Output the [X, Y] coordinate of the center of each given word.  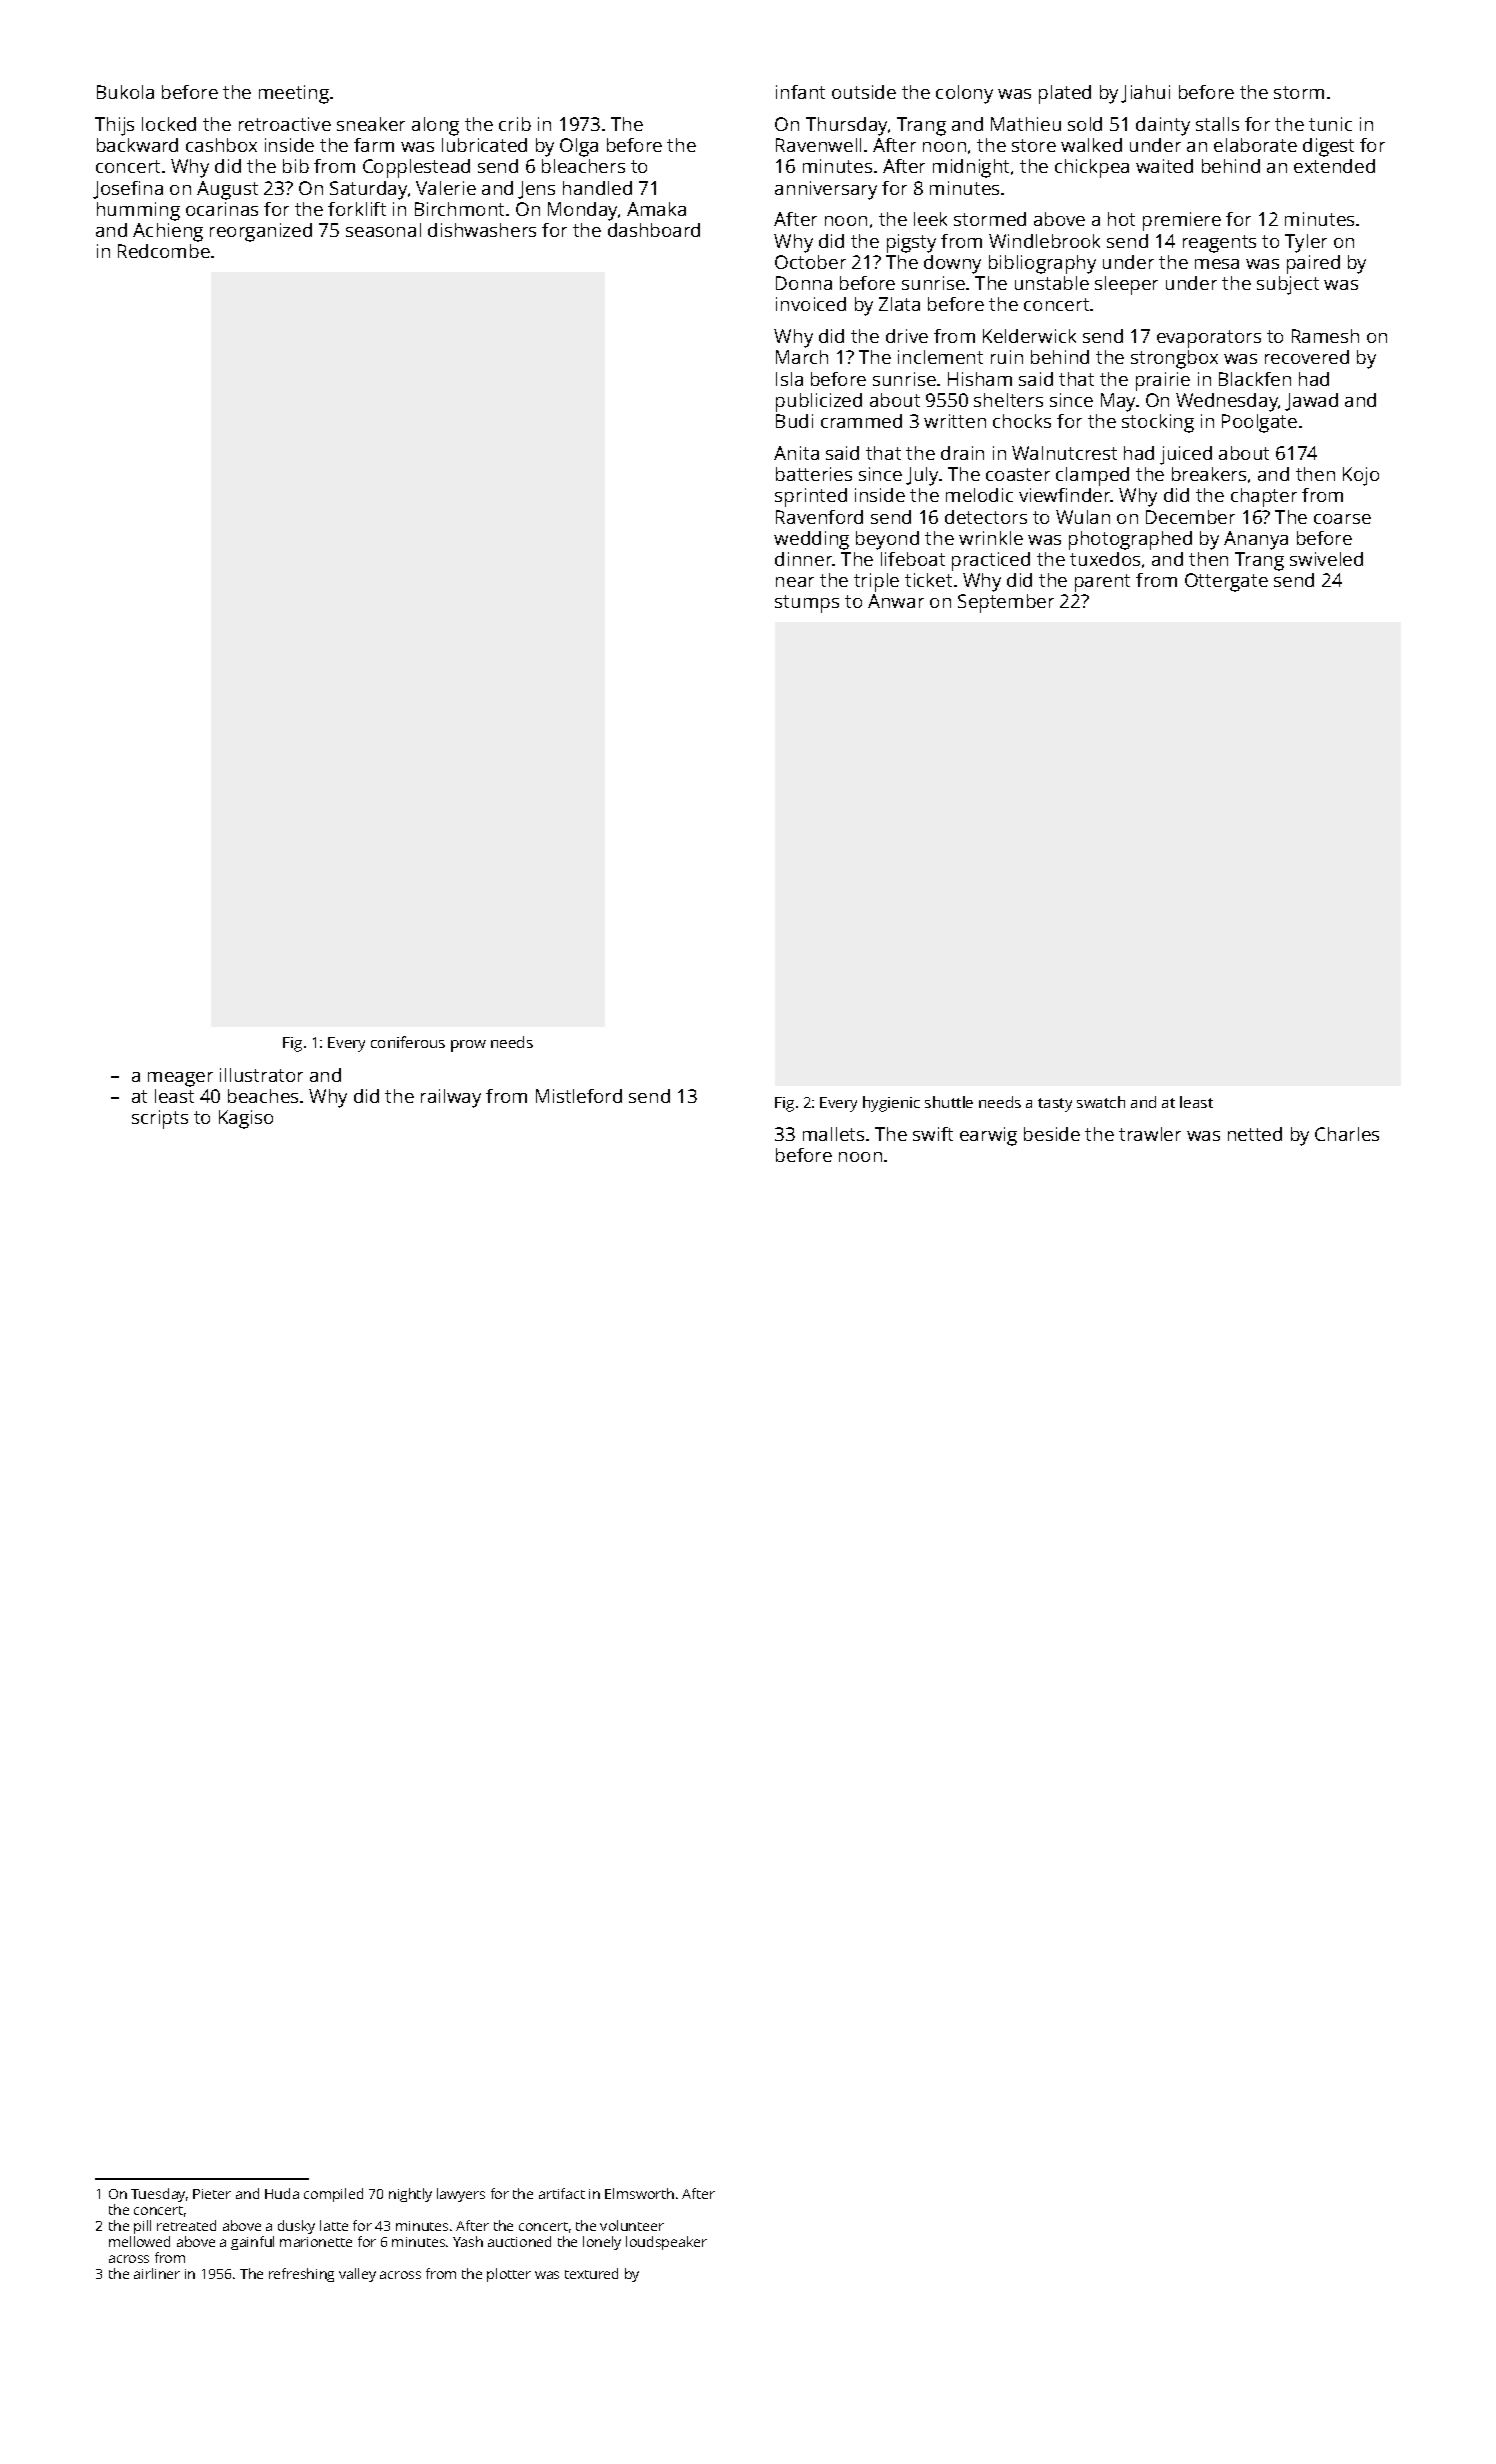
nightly [410, 2195]
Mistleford [579, 1096]
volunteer [632, 2225]
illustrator [261, 1075]
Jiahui [1145, 94]
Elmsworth [639, 2193]
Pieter [212, 2194]
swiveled [1326, 559]
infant [800, 92]
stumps [807, 604]
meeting [294, 94]
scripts [160, 1119]
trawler [1150, 1134]
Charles [1347, 1134]
